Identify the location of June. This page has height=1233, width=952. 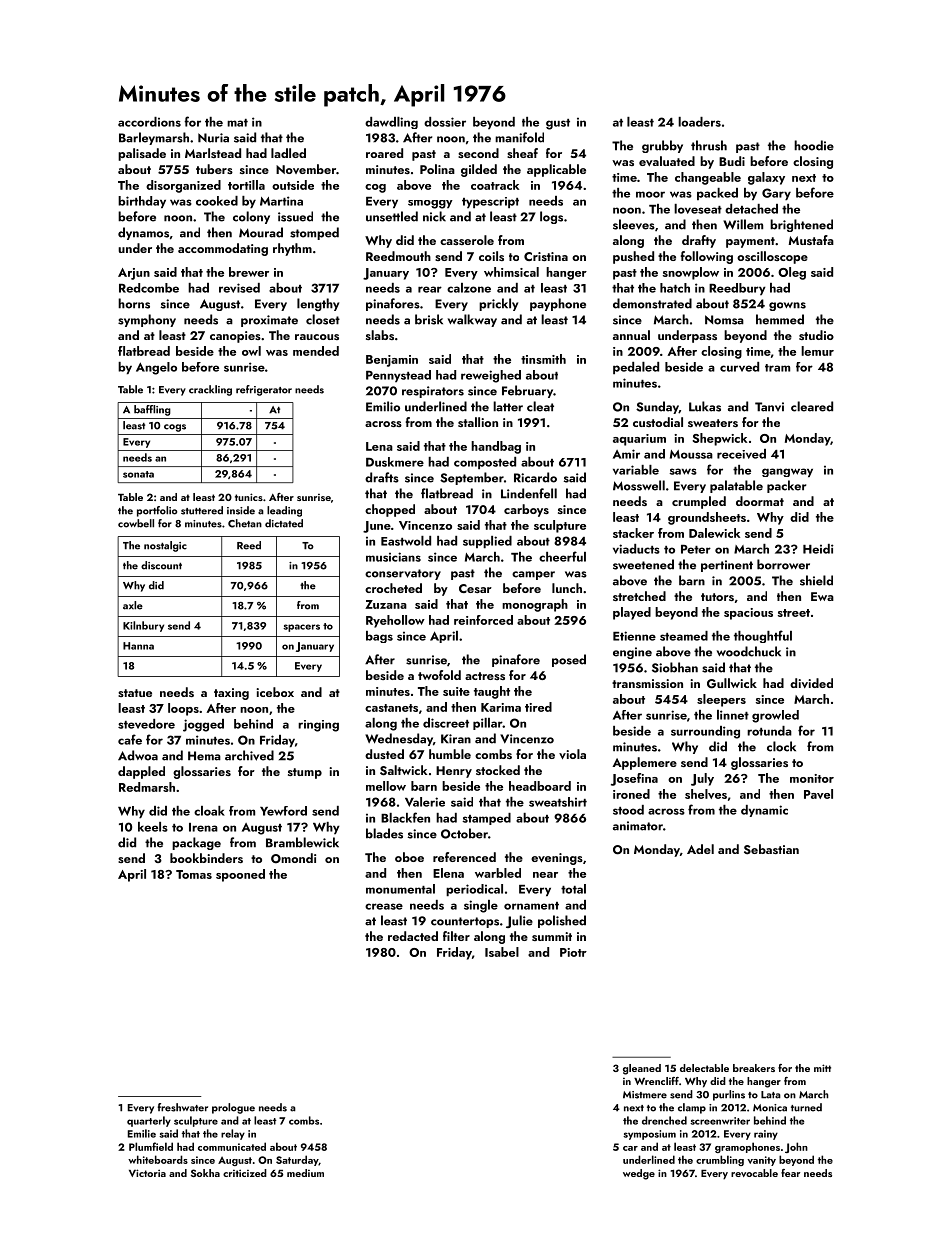
(377, 527).
